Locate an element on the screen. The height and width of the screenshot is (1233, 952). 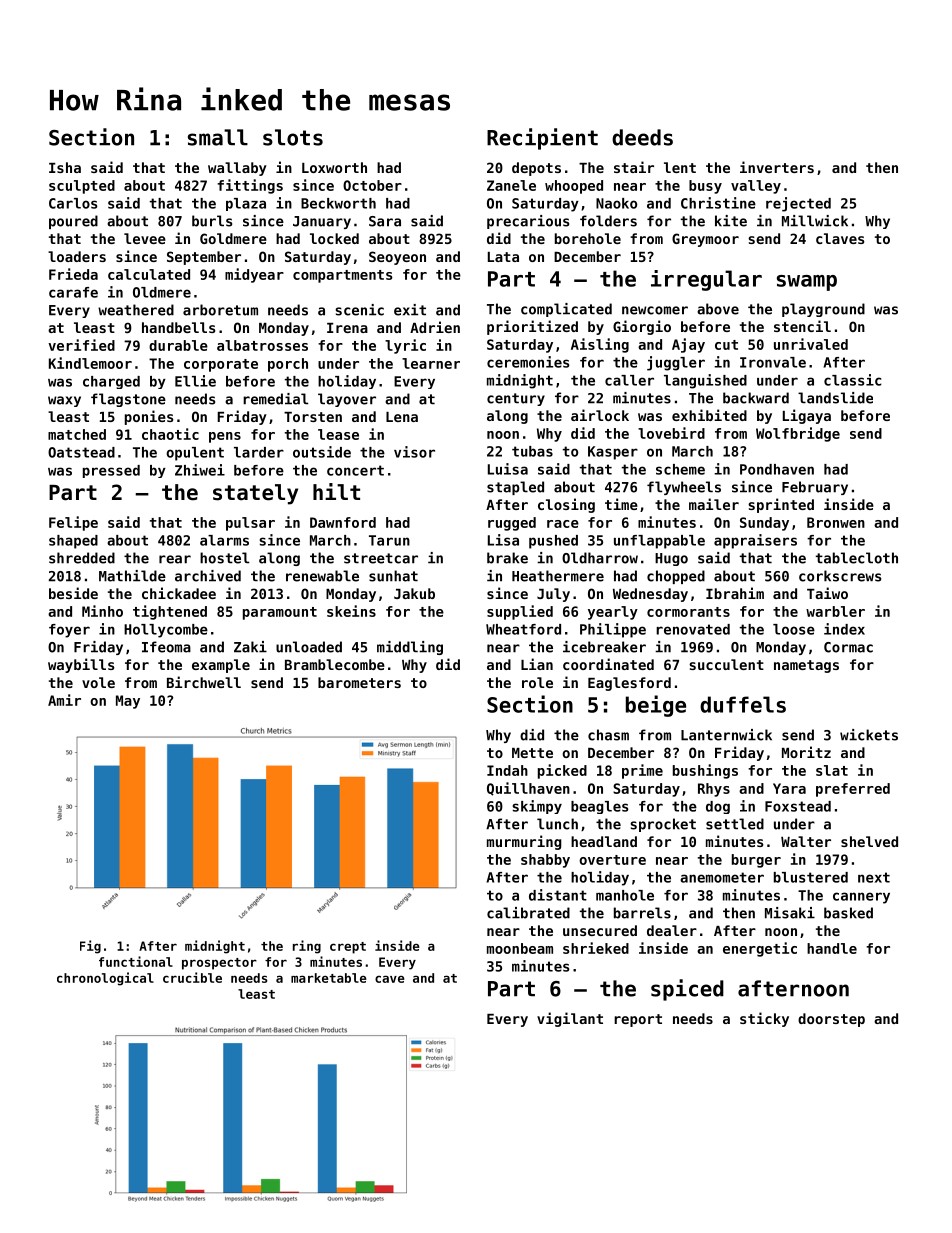
Carlos is located at coordinates (73, 203).
